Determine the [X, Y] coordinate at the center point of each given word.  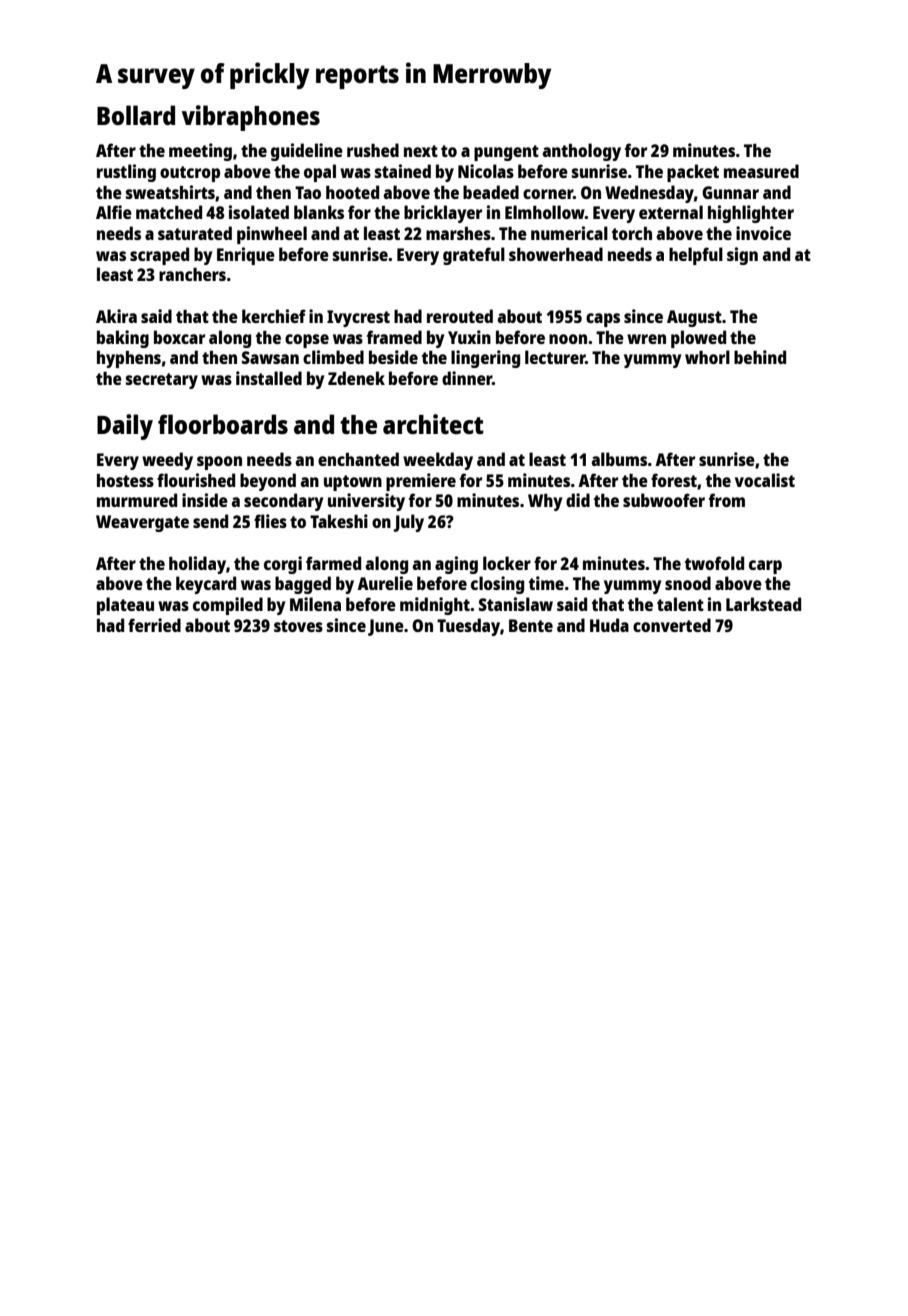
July [409, 523]
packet [693, 173]
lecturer [555, 357]
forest [674, 480]
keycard [206, 585]
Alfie [114, 212]
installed [269, 378]
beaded [491, 192]
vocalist [765, 480]
